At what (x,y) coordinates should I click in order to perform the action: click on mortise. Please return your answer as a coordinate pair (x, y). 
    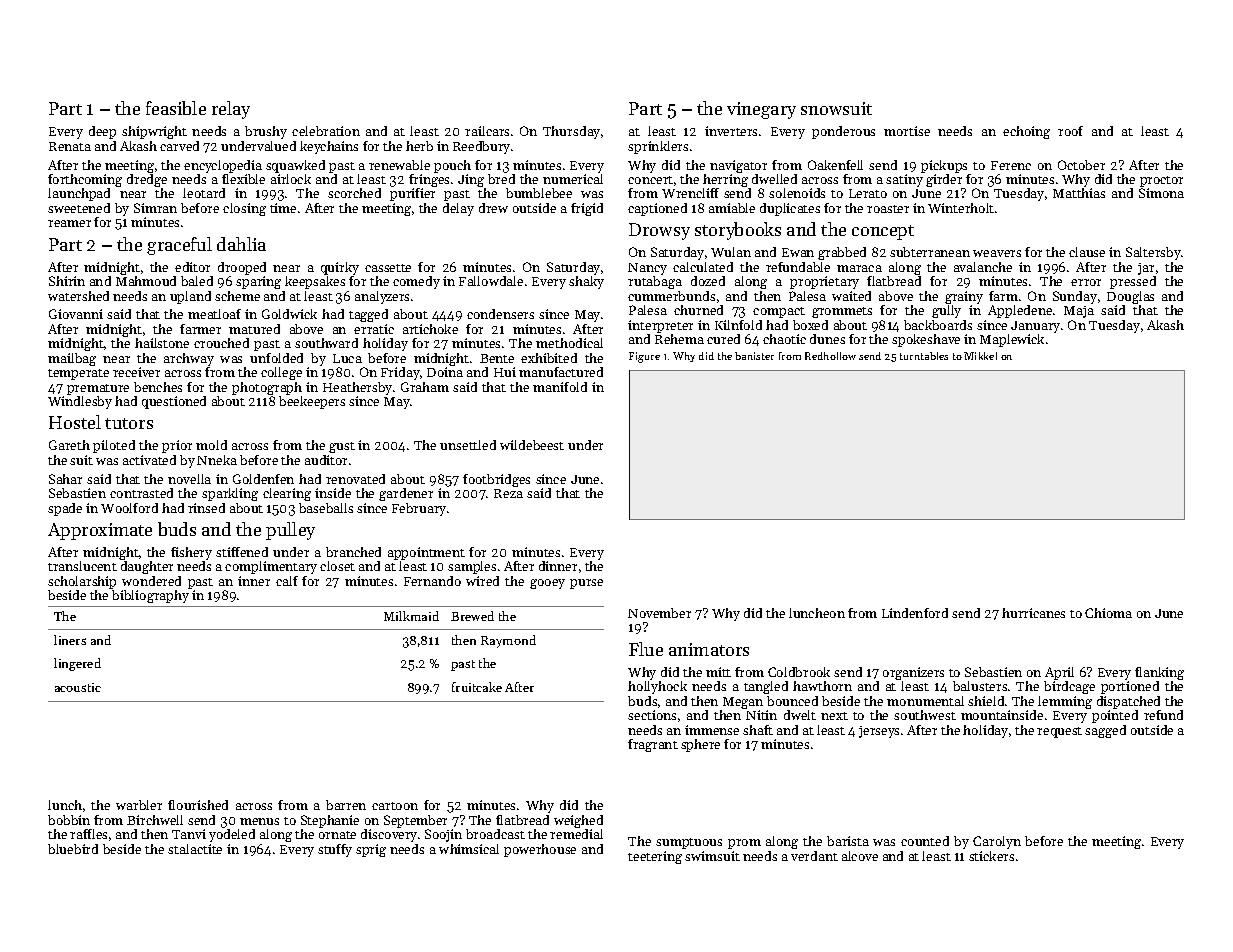
    Looking at the image, I should click on (907, 131).
